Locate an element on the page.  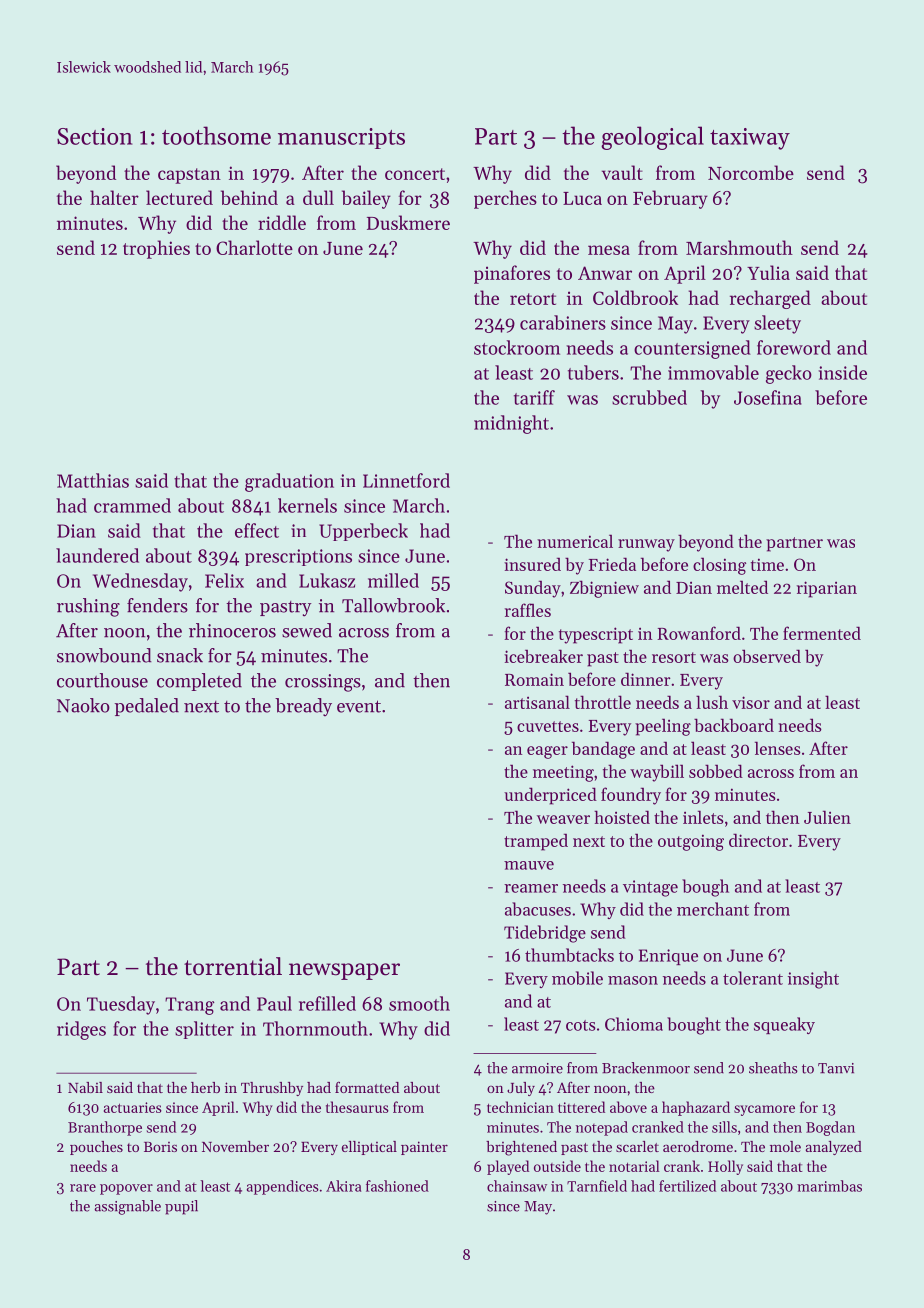
gecko is located at coordinates (789, 374).
